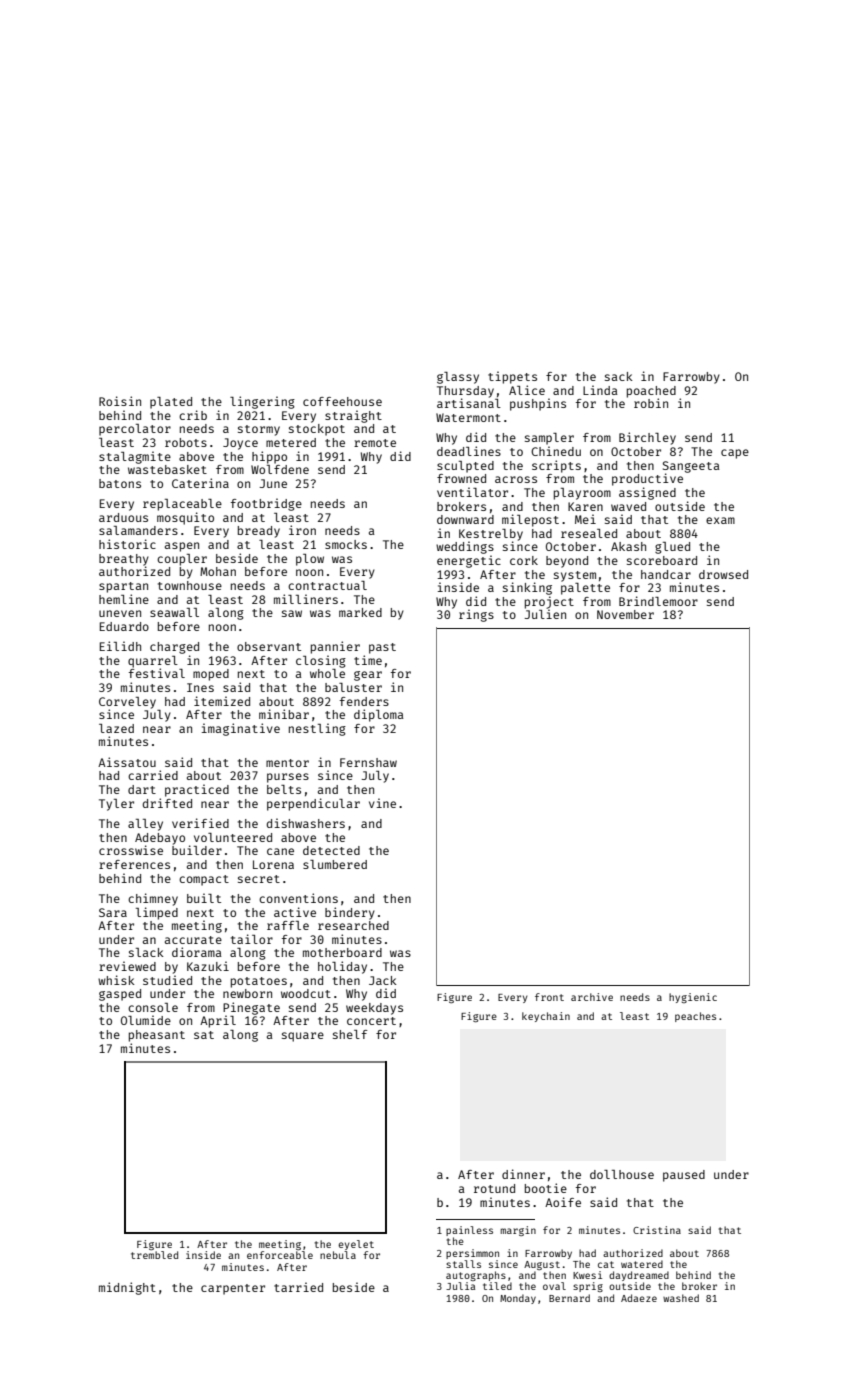  I want to click on hygienic, so click(693, 998).
